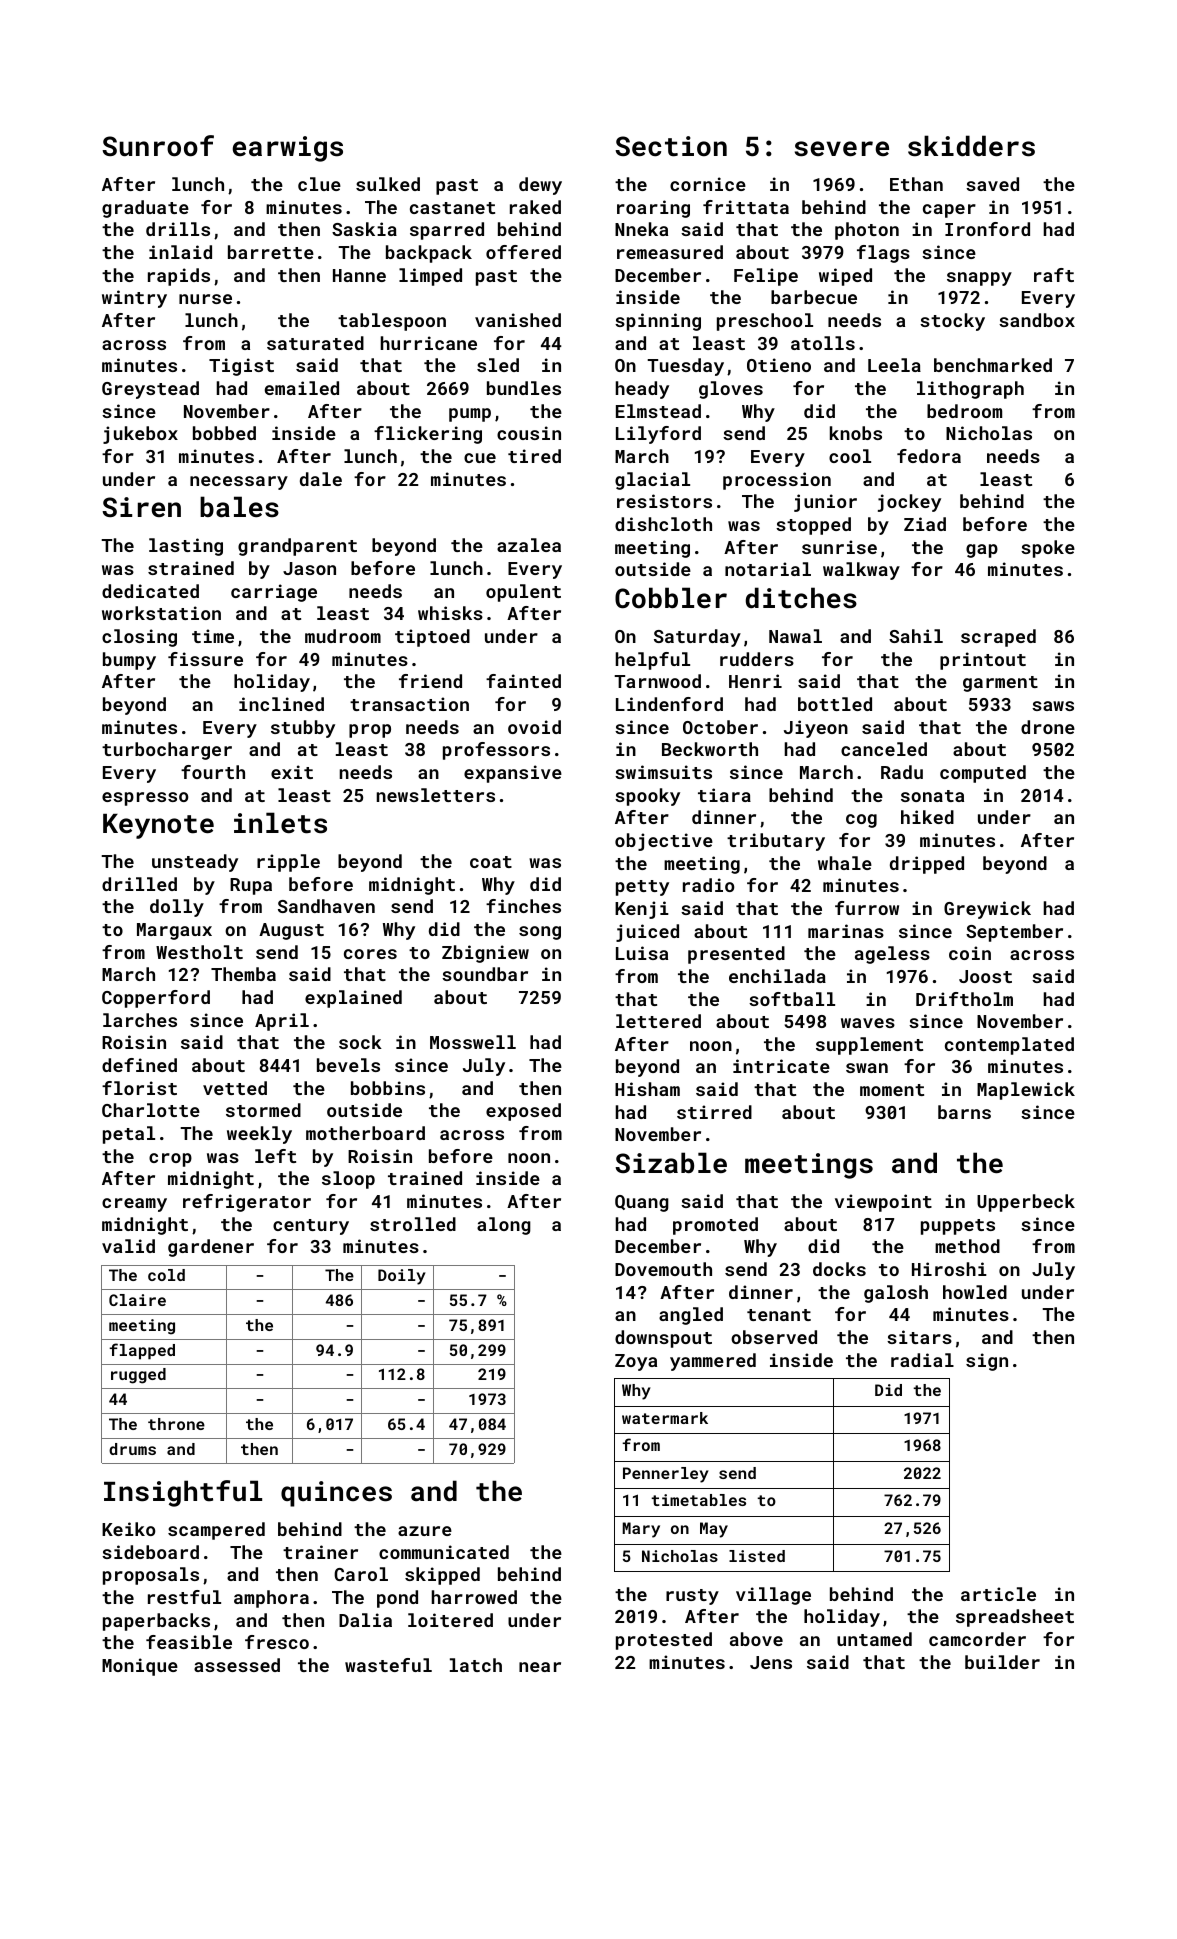  What do you see at coordinates (288, 149) in the screenshot?
I see `earwigs` at bounding box center [288, 149].
